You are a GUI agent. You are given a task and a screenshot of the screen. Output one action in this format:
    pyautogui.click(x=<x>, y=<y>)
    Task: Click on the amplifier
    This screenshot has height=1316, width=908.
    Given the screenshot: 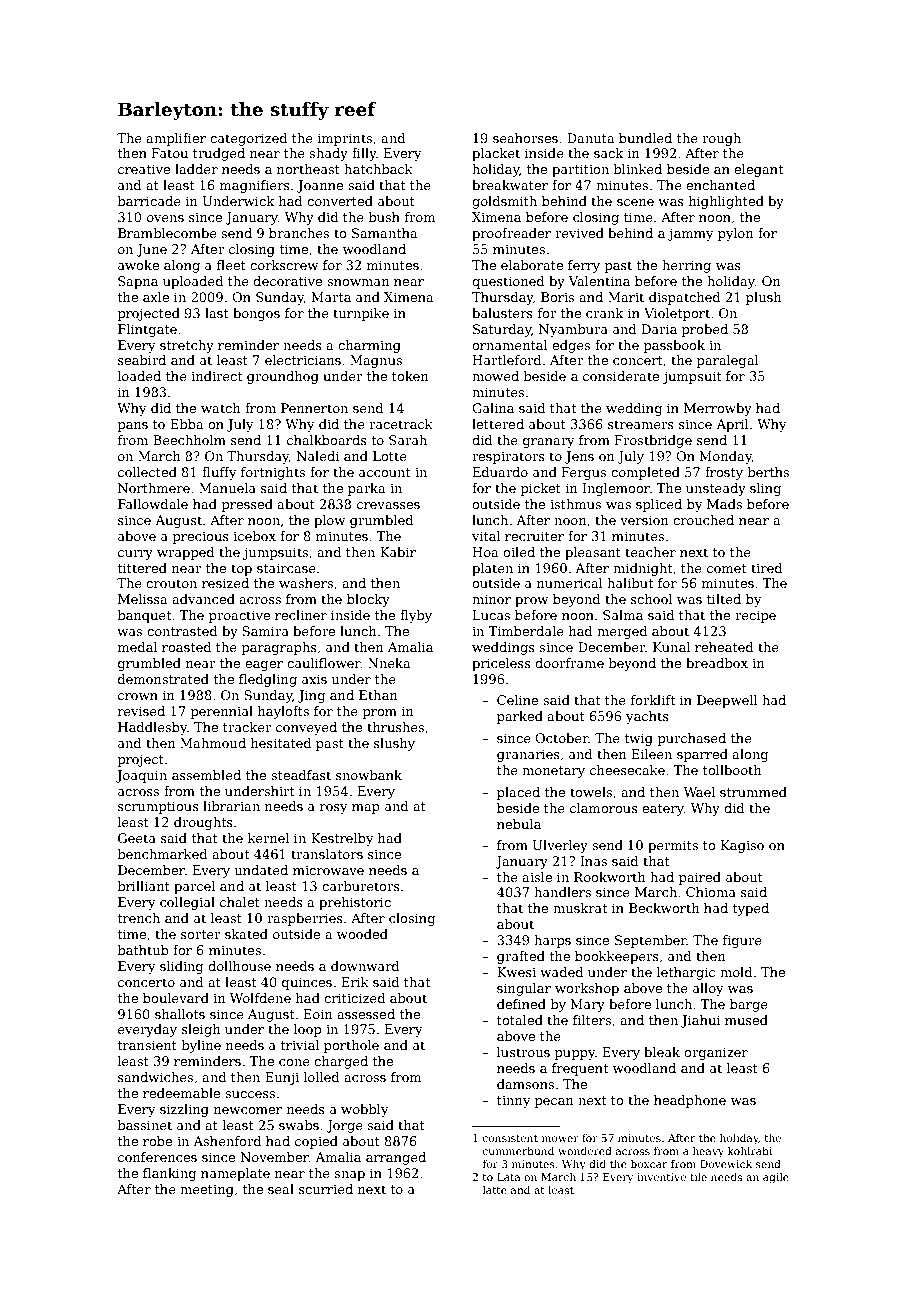 What is the action you would take?
    pyautogui.click(x=176, y=139)
